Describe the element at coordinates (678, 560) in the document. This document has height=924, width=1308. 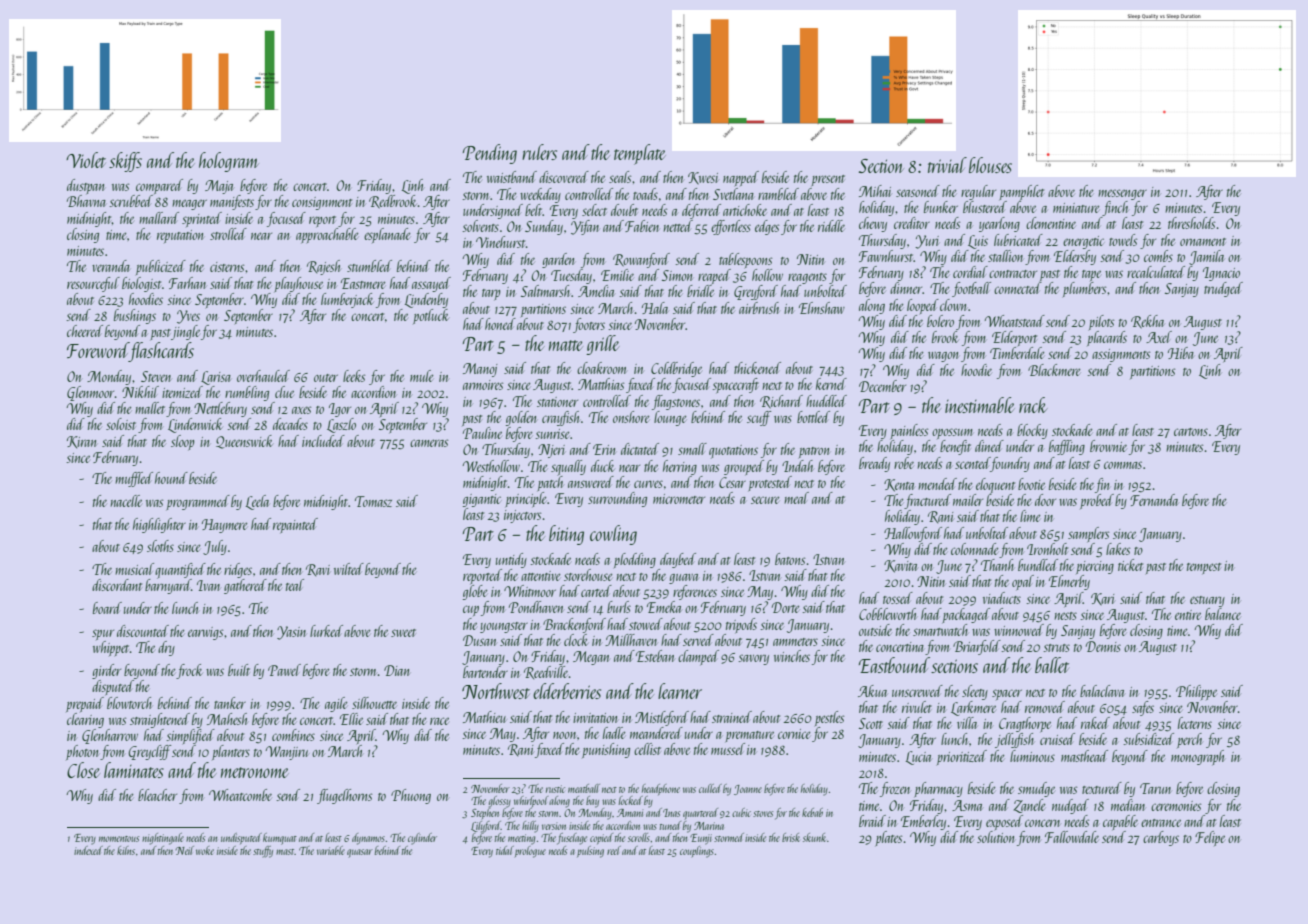
I see `daybed` at that location.
